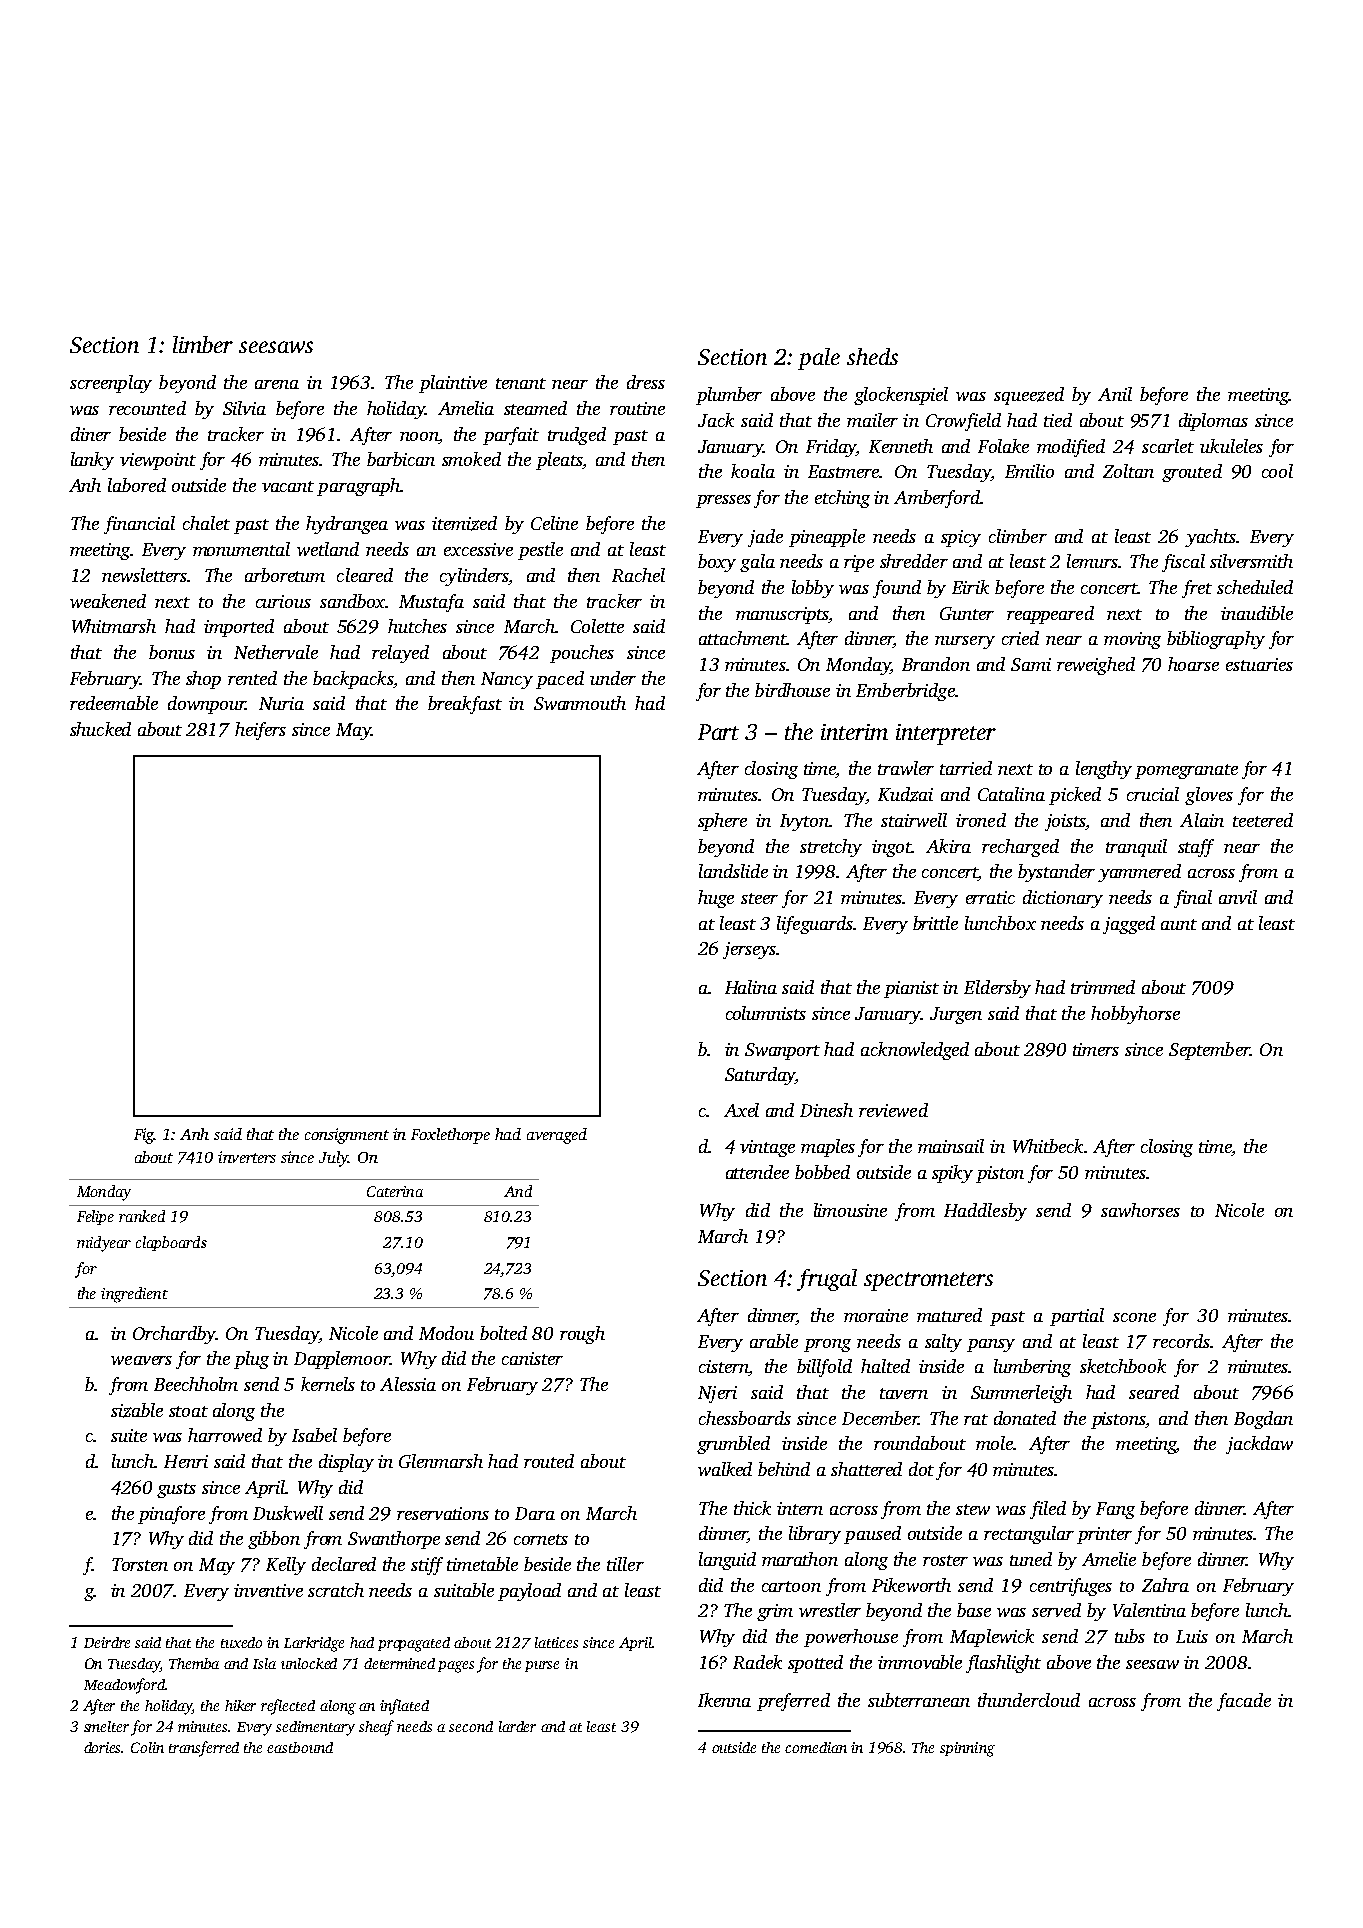 Image resolution: width=1363 pixels, height=1928 pixels. What do you see at coordinates (819, 359) in the image?
I see `pale` at bounding box center [819, 359].
